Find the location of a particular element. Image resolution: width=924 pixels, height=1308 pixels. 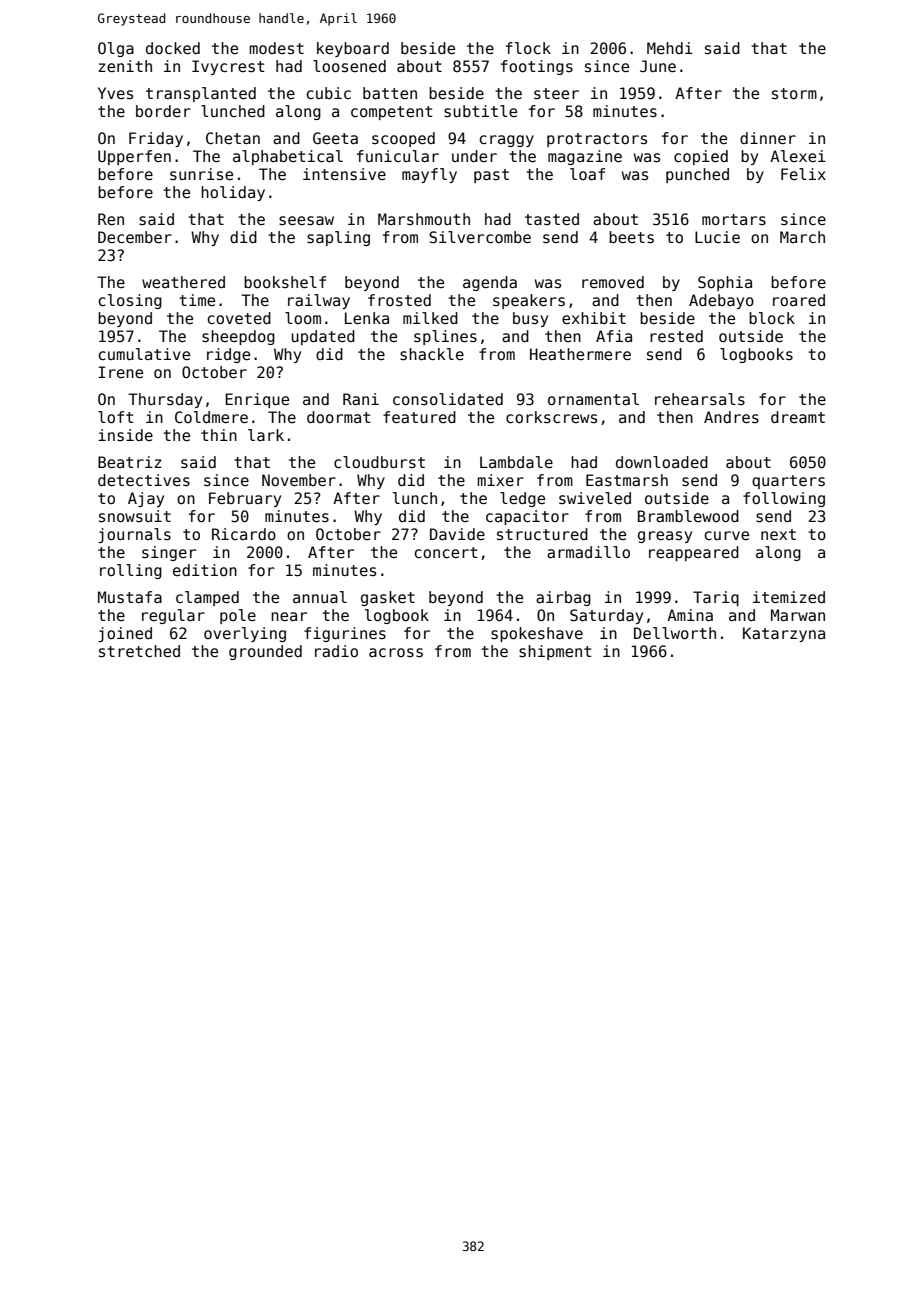

Lucie is located at coordinates (717, 237).
